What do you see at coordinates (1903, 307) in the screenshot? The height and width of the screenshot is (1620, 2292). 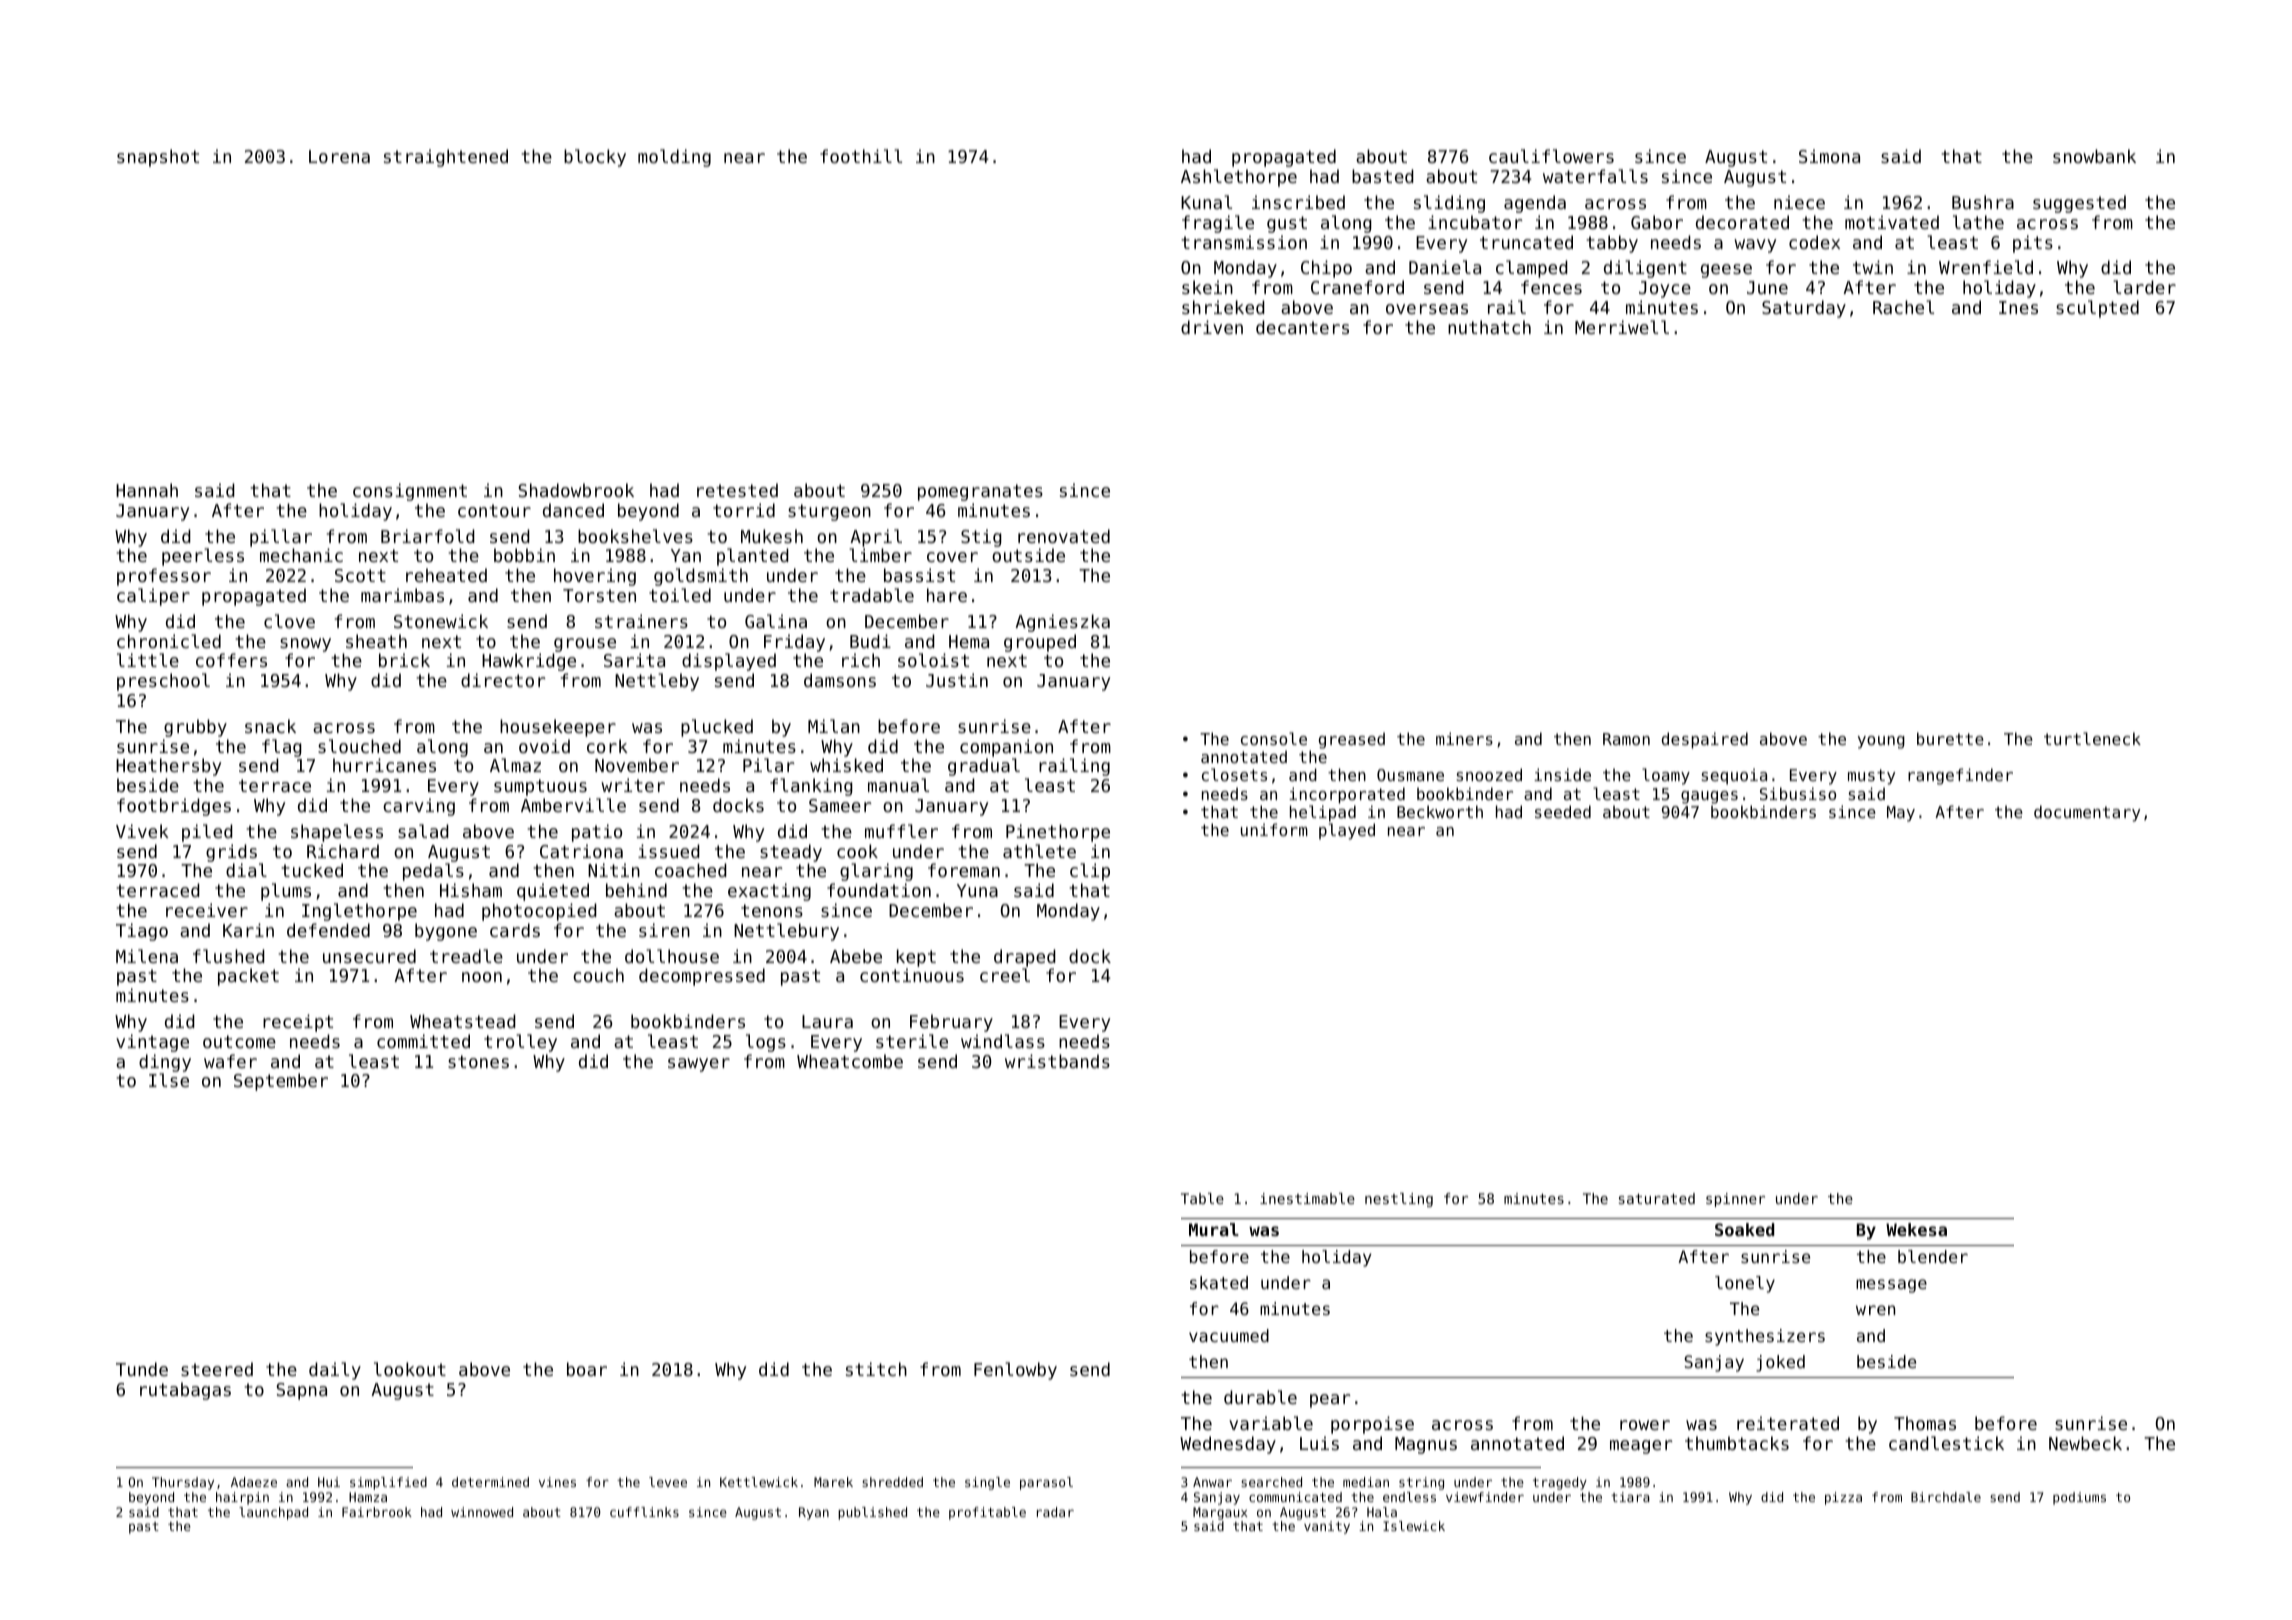 I see `Rachel` at bounding box center [1903, 307].
